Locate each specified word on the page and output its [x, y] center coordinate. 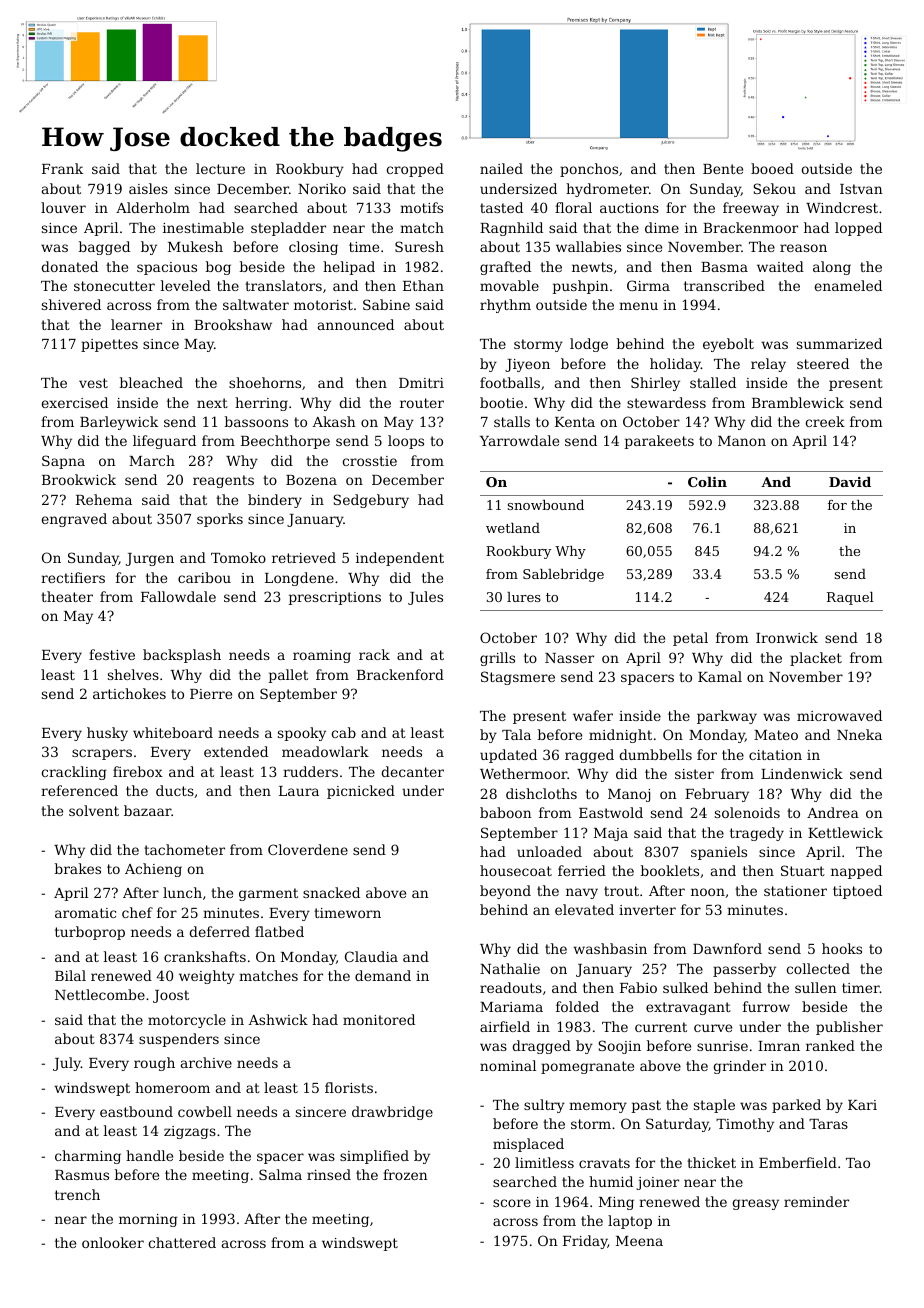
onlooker [113, 1242]
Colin [707, 482]
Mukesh [195, 246]
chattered [182, 1242]
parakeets [659, 442]
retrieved [304, 557]
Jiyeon [527, 365]
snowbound [545, 505]
